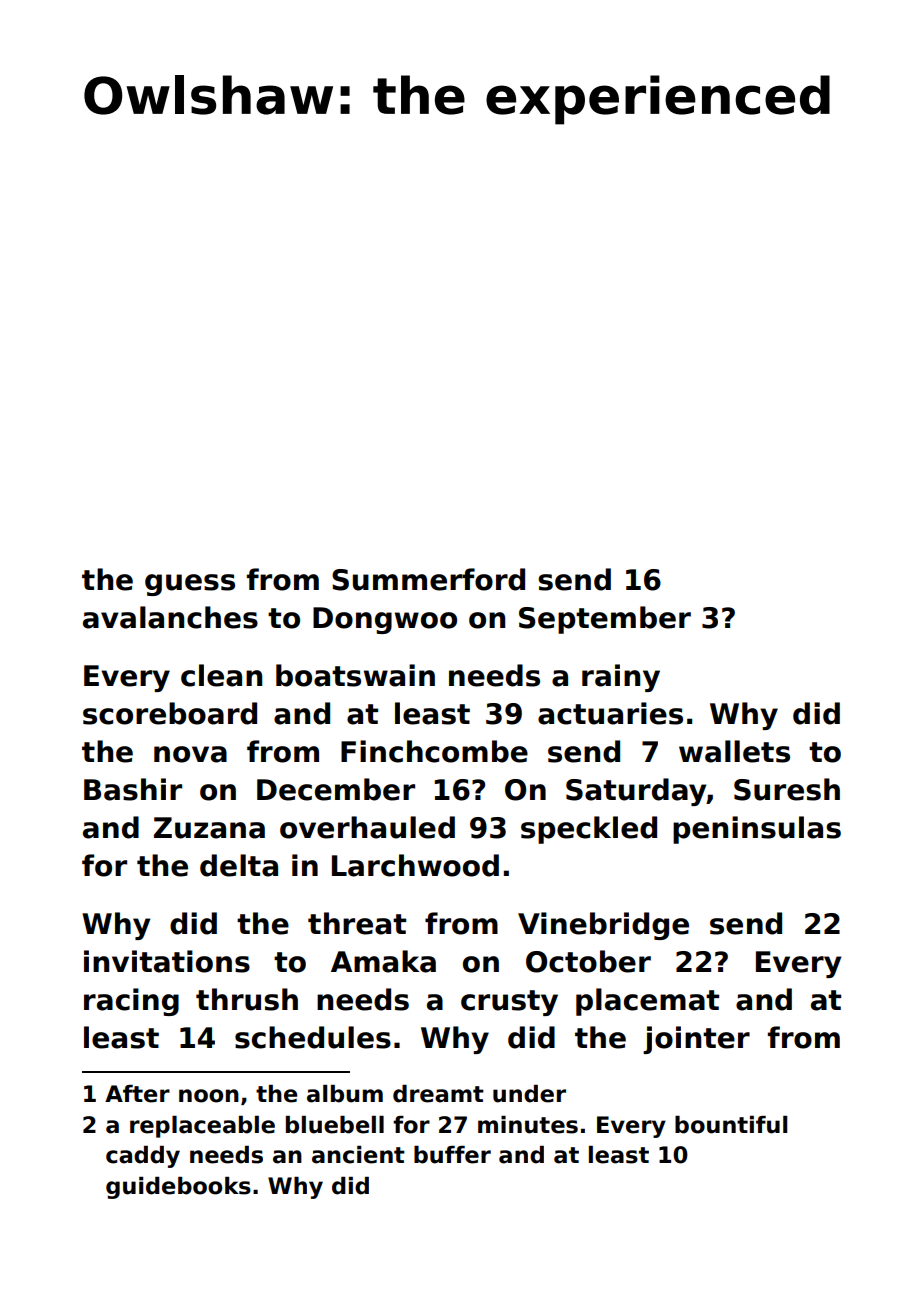 This page has height=1311, width=924. I want to click on Vinebridge, so click(603, 926).
